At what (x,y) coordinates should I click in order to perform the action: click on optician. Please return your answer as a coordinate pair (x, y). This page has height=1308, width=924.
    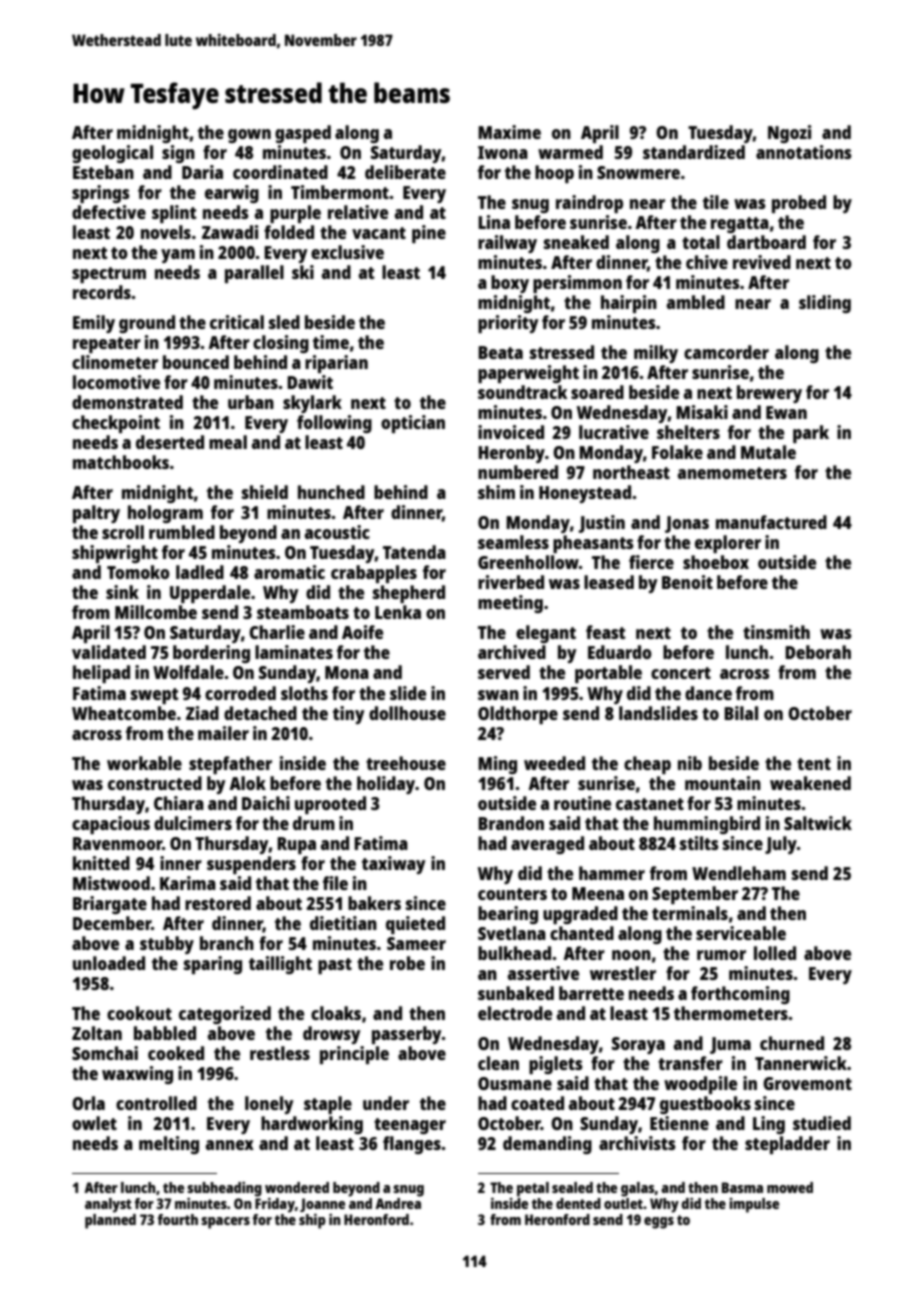
    Looking at the image, I should click on (413, 424).
